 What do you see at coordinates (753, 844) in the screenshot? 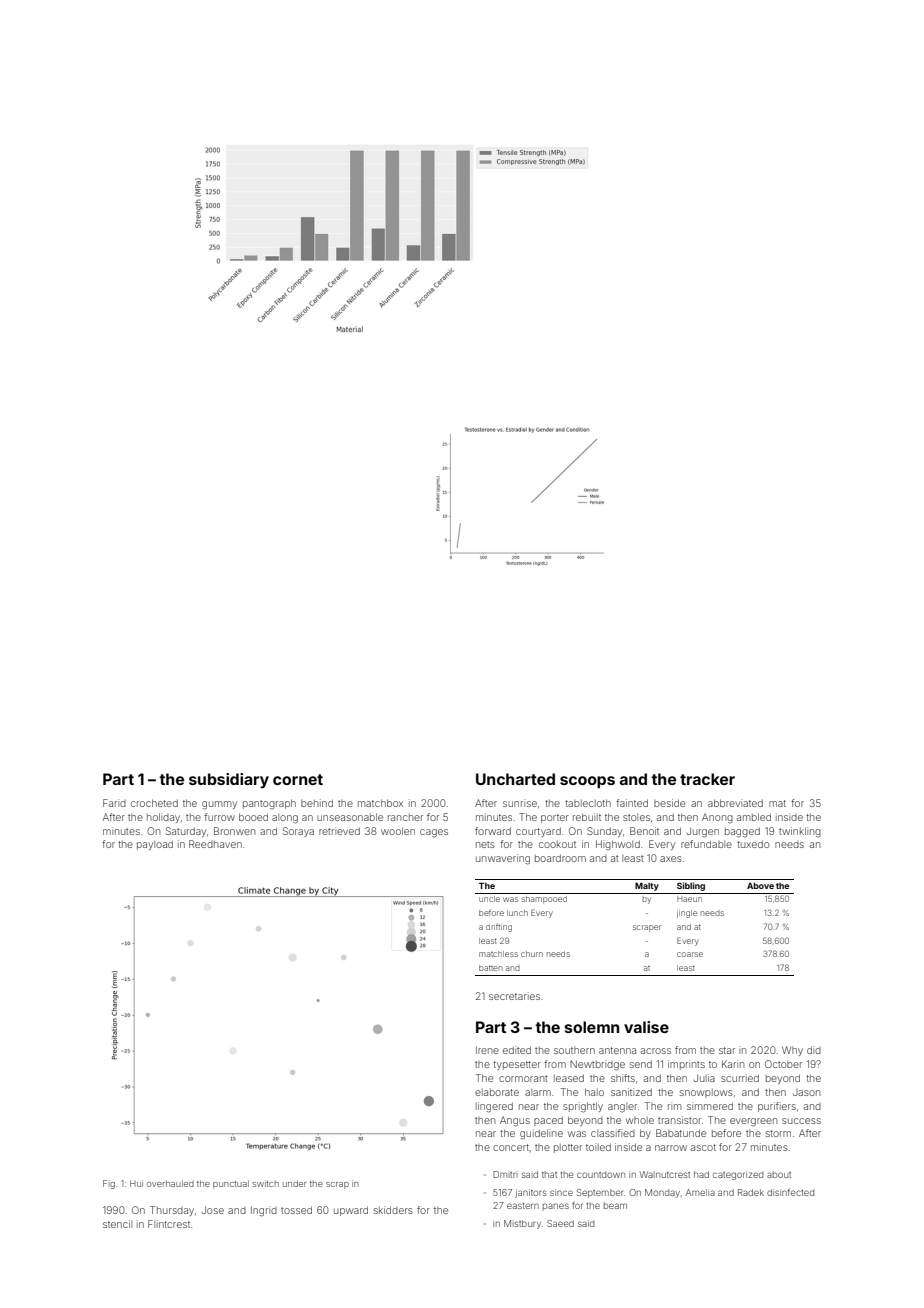
I see `tuxedo` at bounding box center [753, 844].
